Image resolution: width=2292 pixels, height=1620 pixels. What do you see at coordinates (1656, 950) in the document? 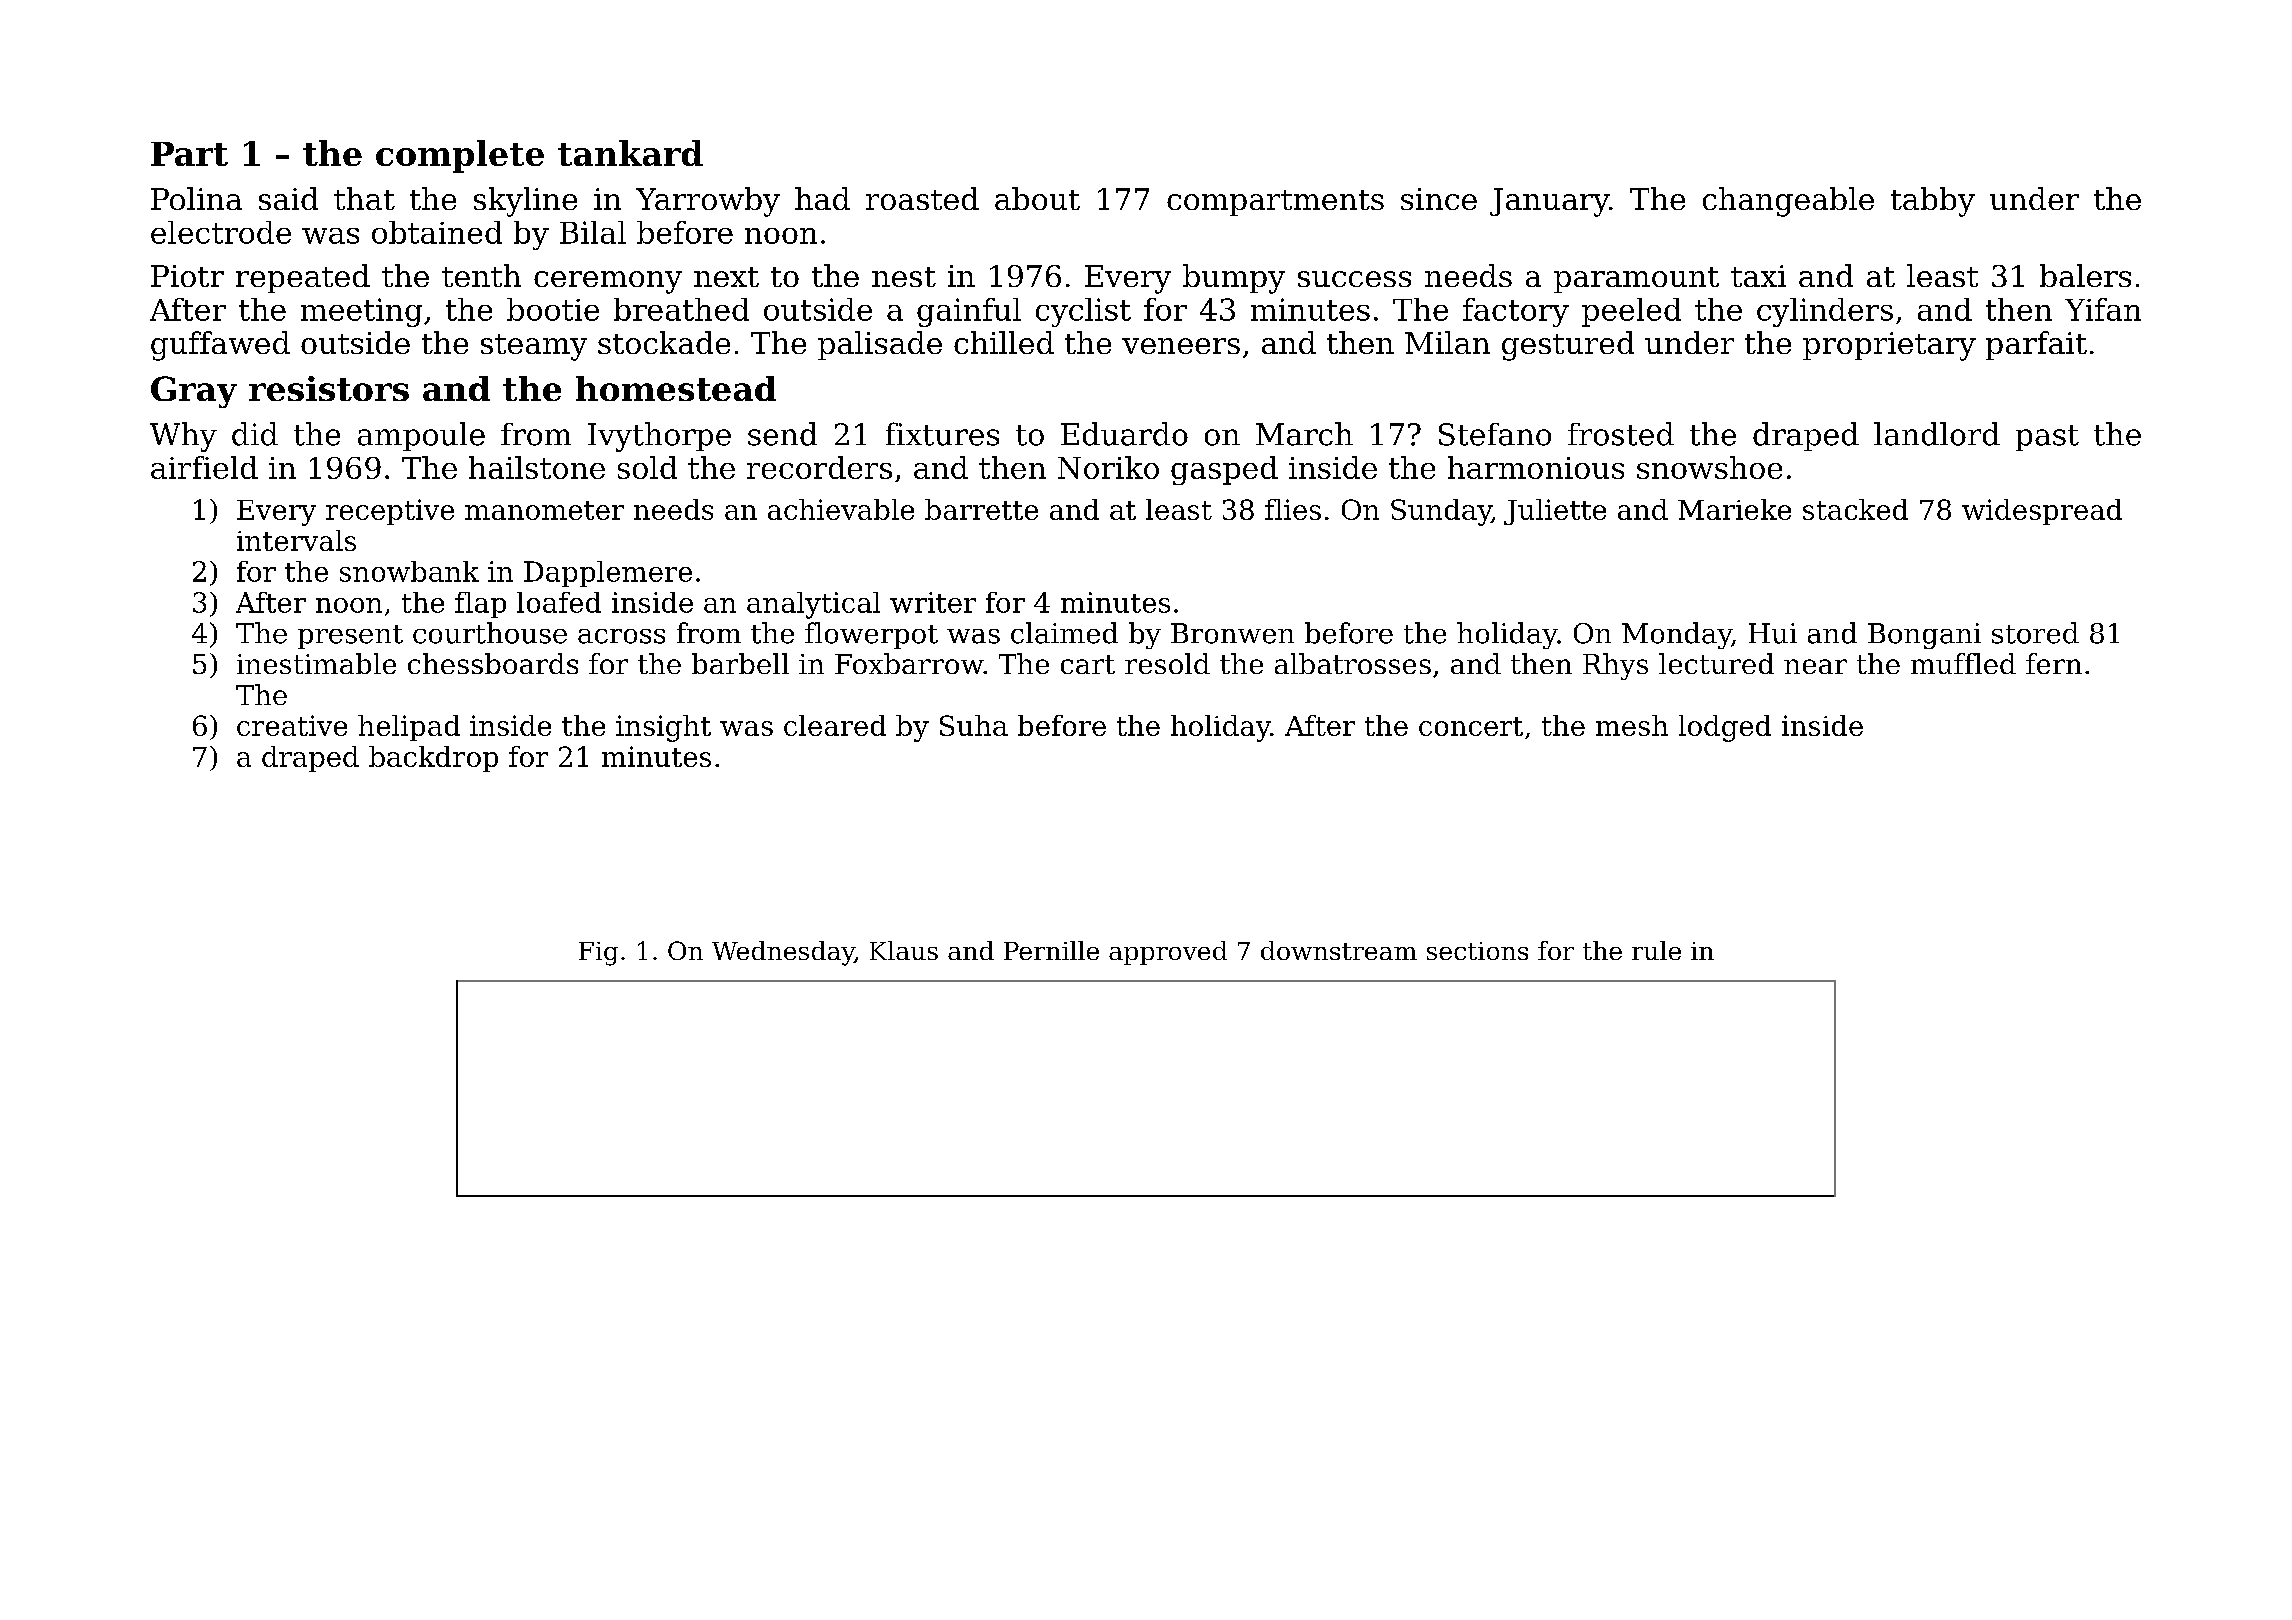
I see `rule` at bounding box center [1656, 950].
